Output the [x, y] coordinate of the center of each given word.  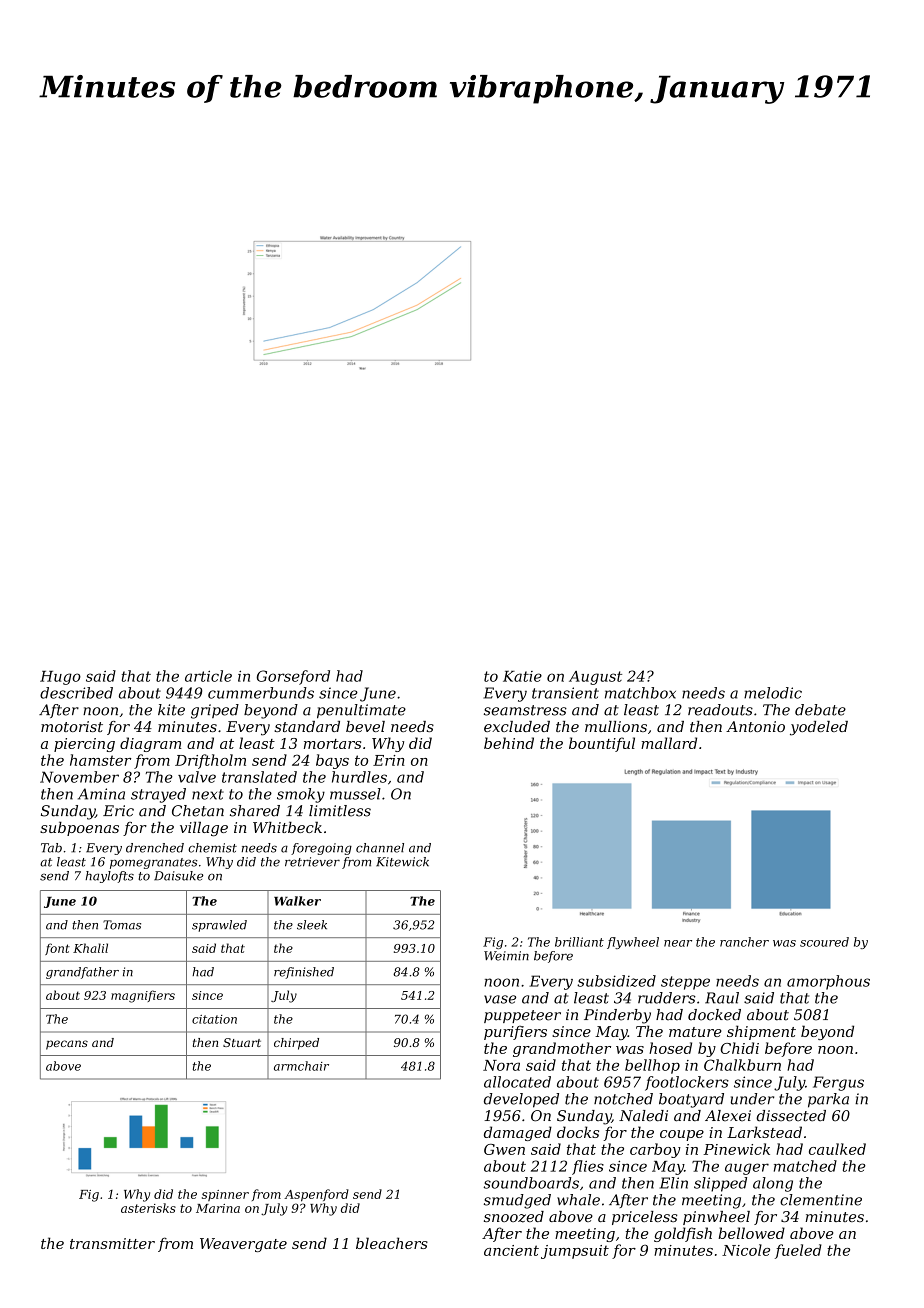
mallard [669, 743]
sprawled [219, 926]
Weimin [506, 956]
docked [714, 1015]
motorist [72, 726]
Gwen [504, 1149]
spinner [225, 1195]
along [773, 1184]
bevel [365, 726]
